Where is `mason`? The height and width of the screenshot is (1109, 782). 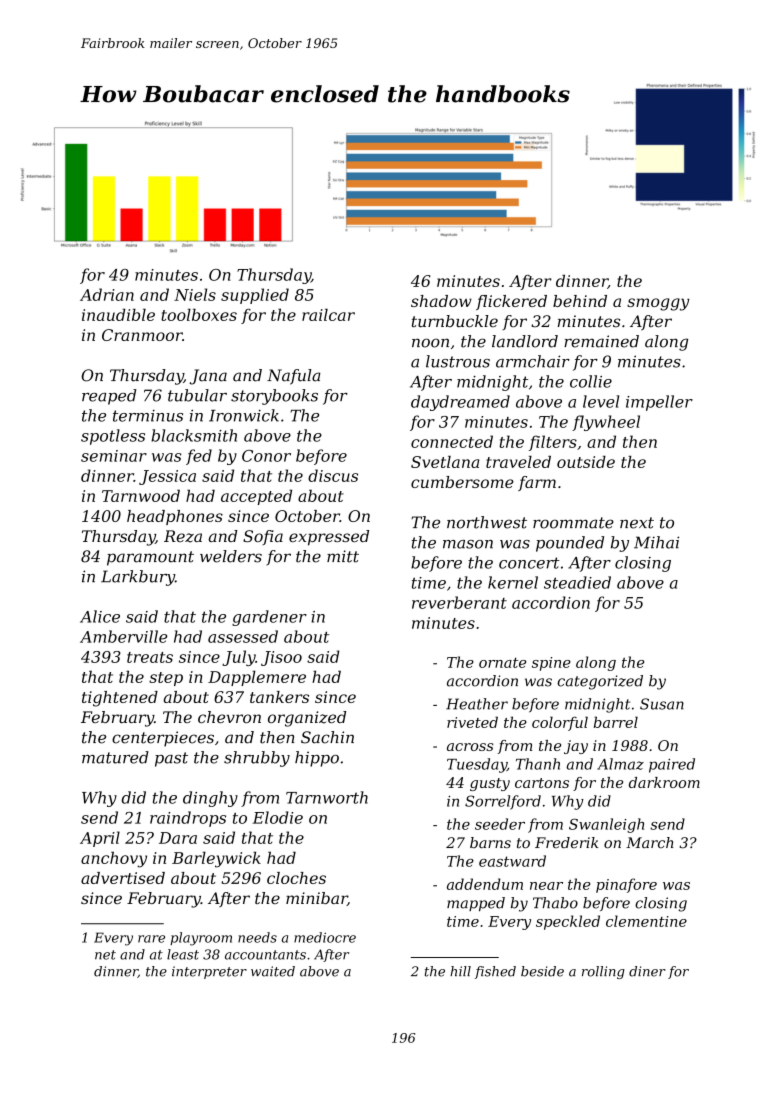
mason is located at coordinates (468, 544).
